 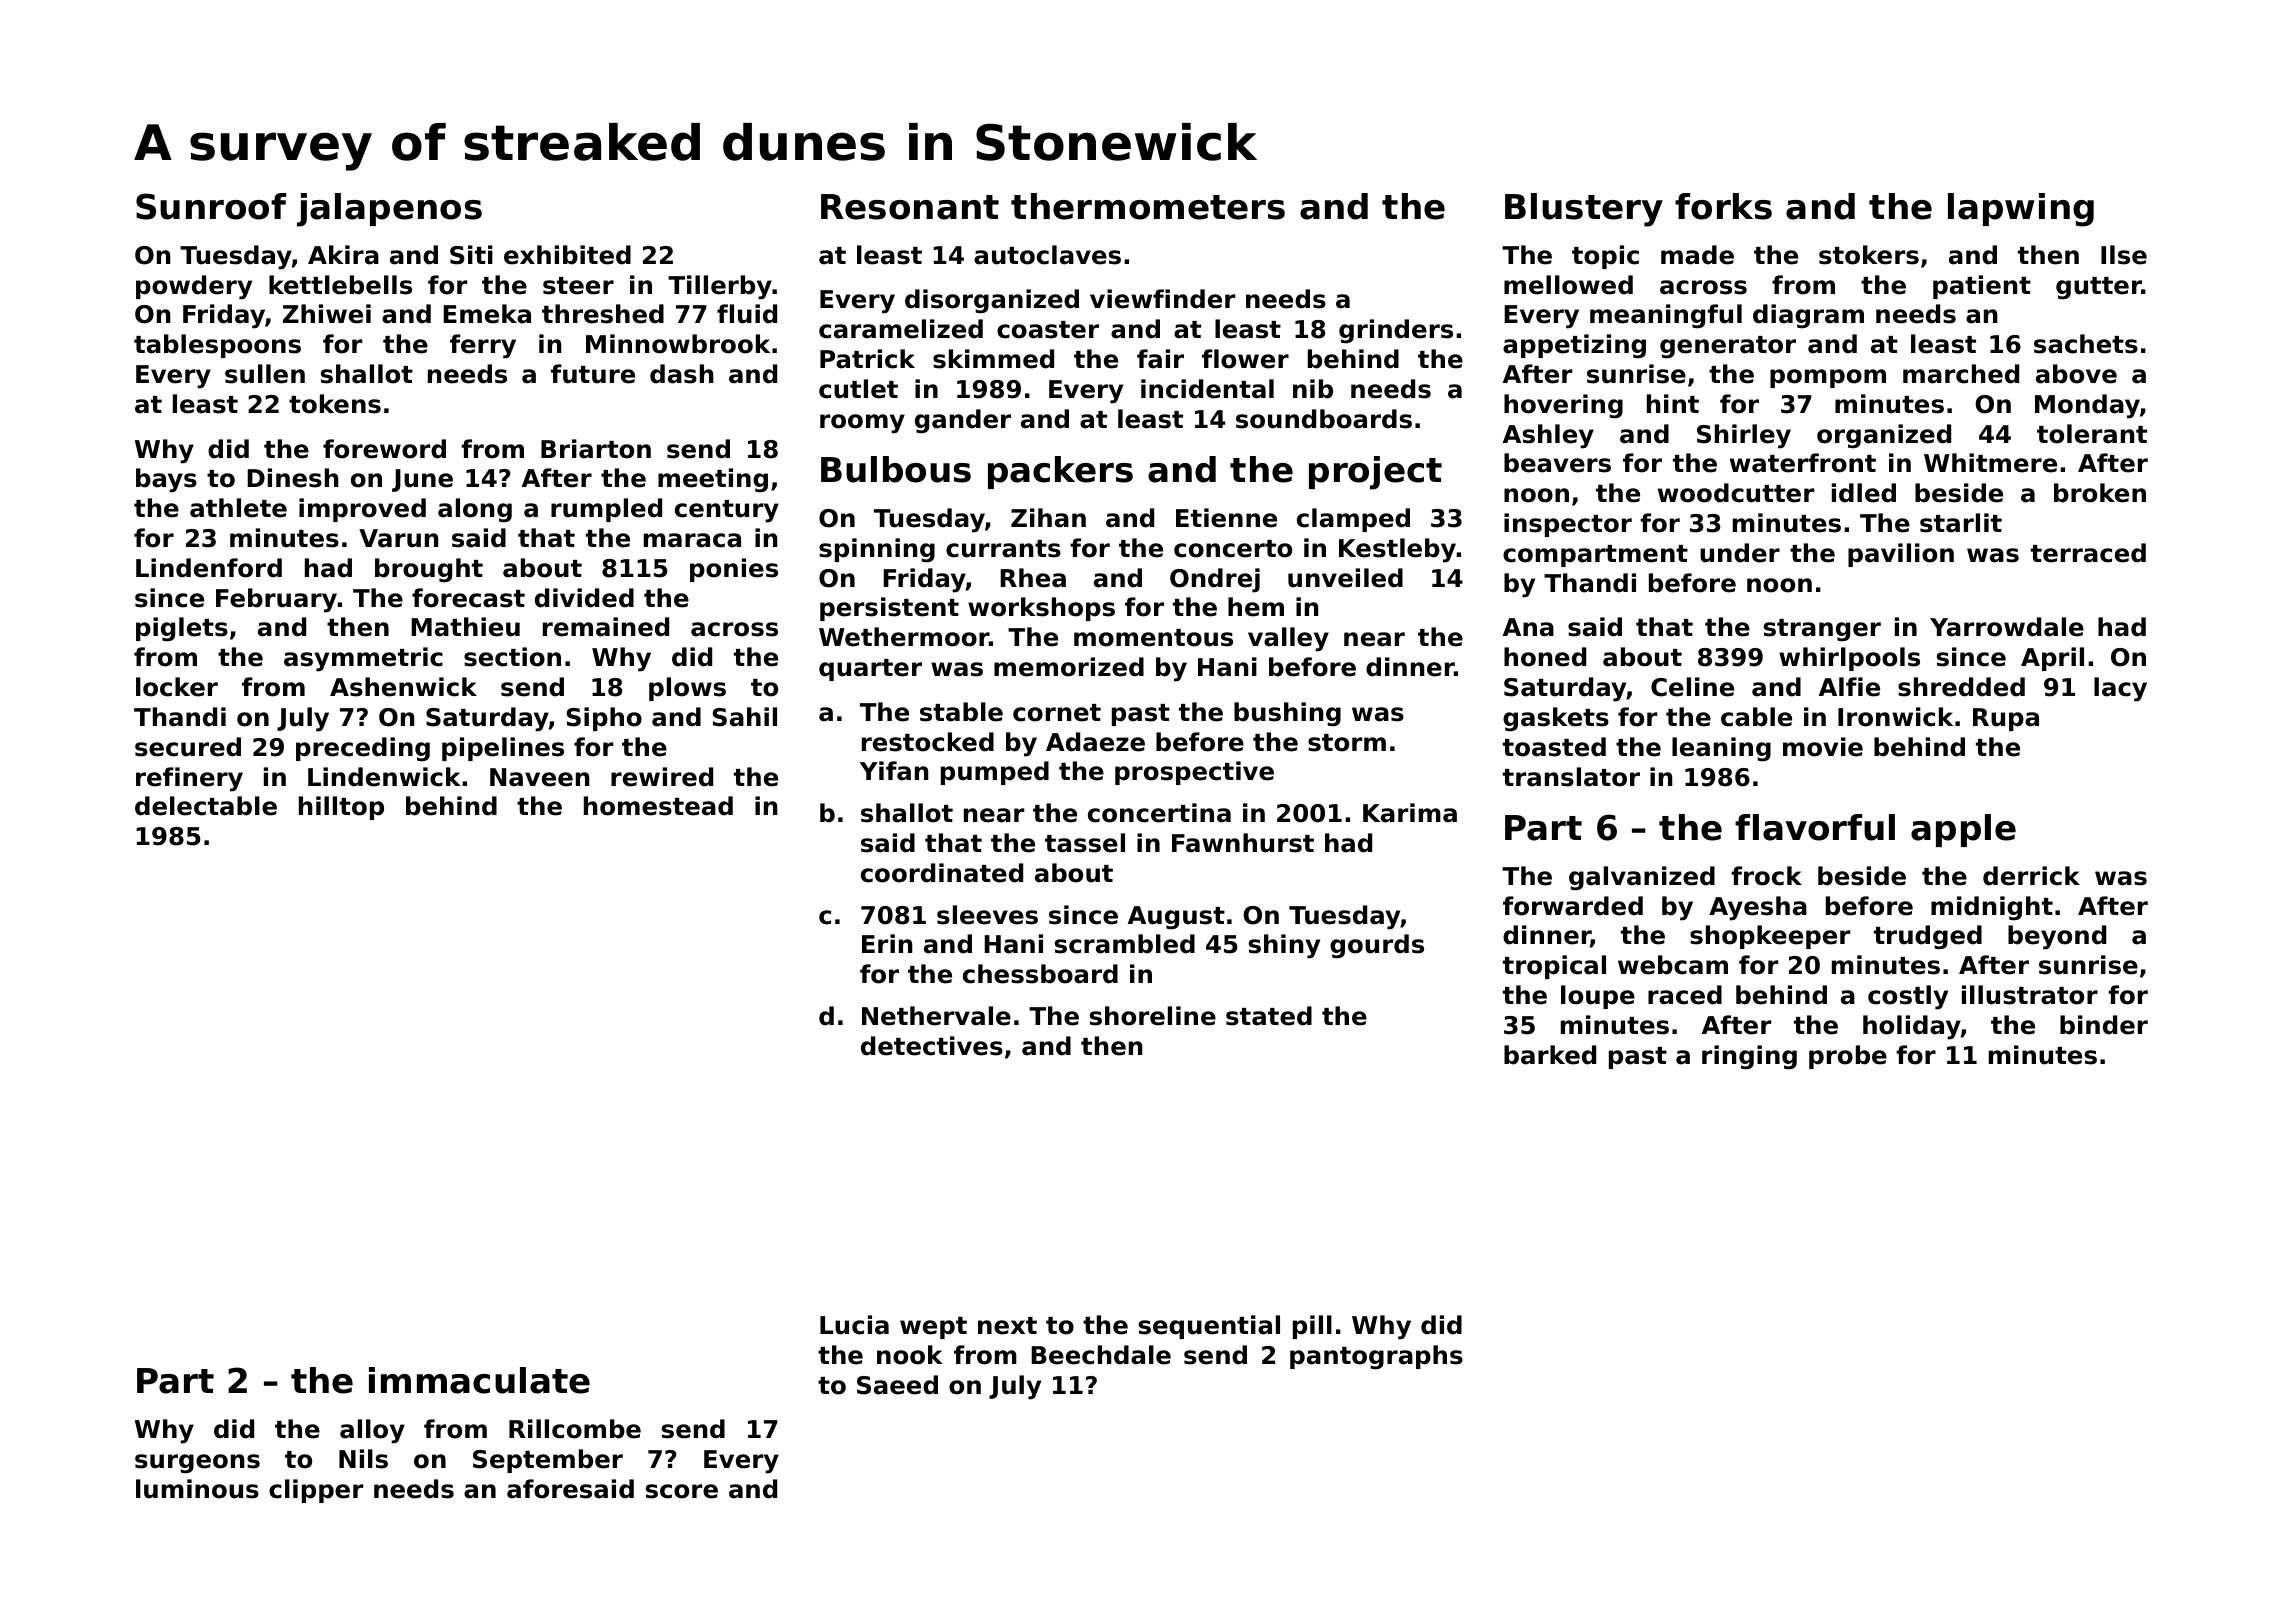 What do you see at coordinates (1125, 944) in the image?
I see `scrambled` at bounding box center [1125, 944].
